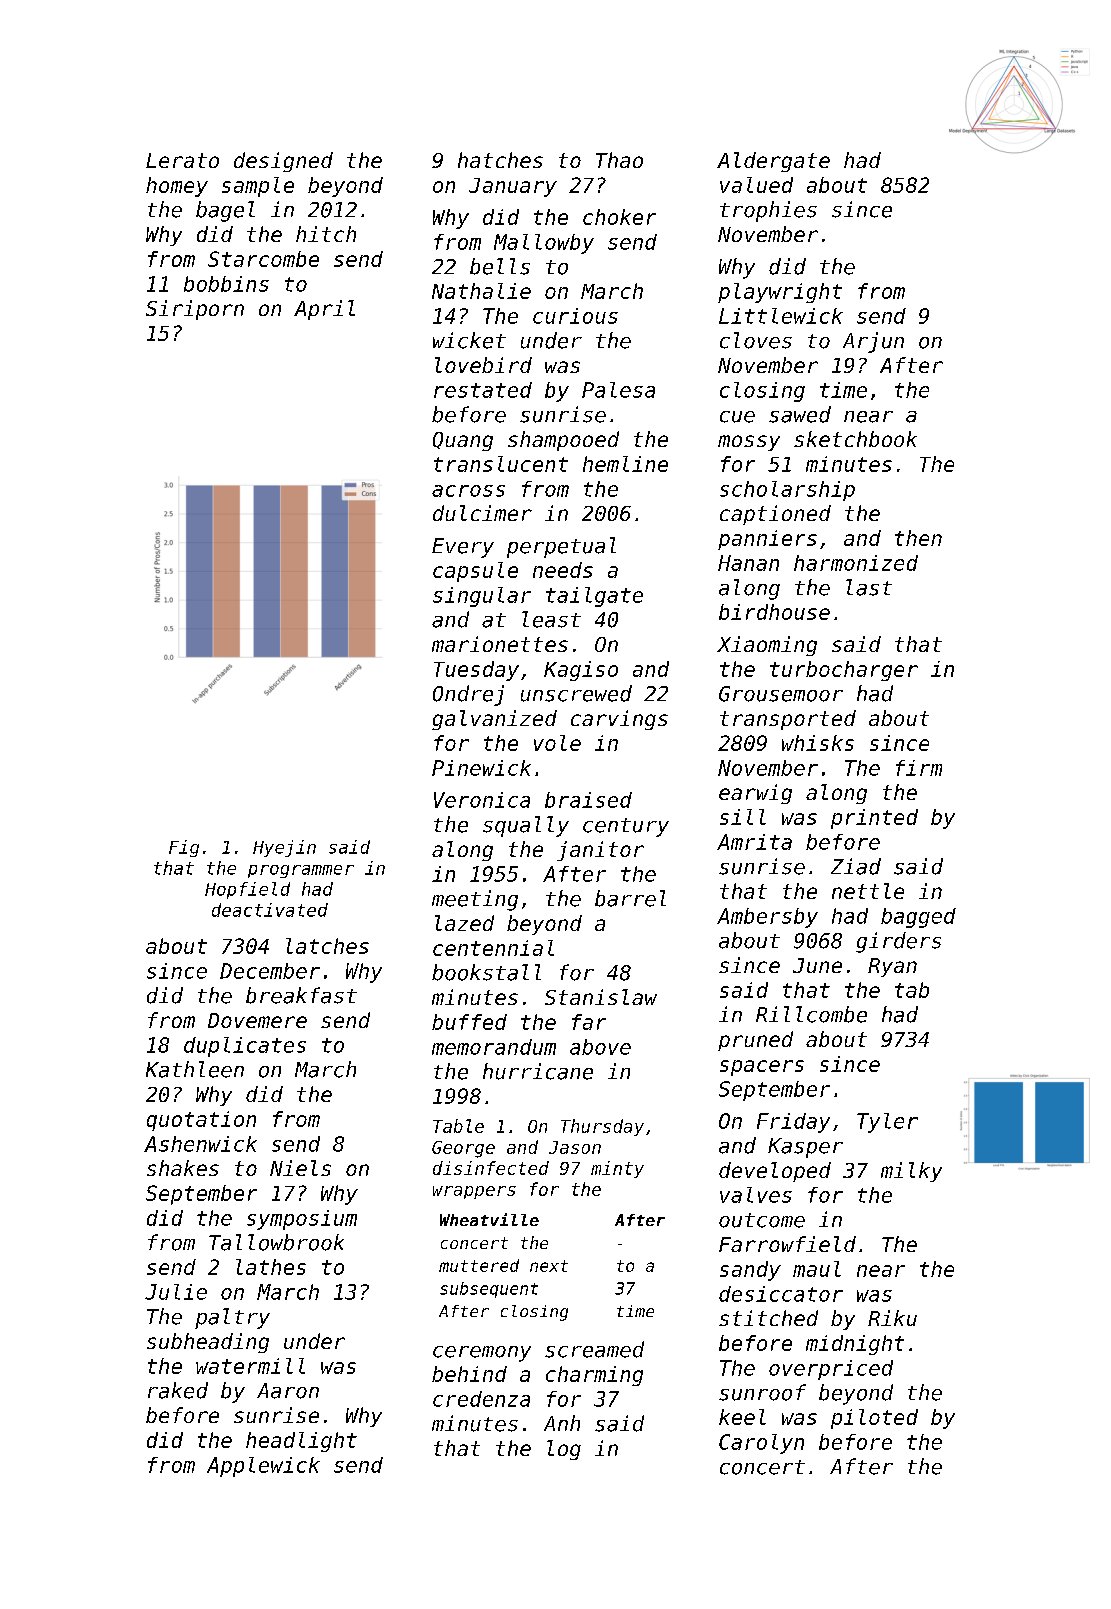 This document has height=1609, width=1111. I want to click on Mallowby, so click(544, 244).
